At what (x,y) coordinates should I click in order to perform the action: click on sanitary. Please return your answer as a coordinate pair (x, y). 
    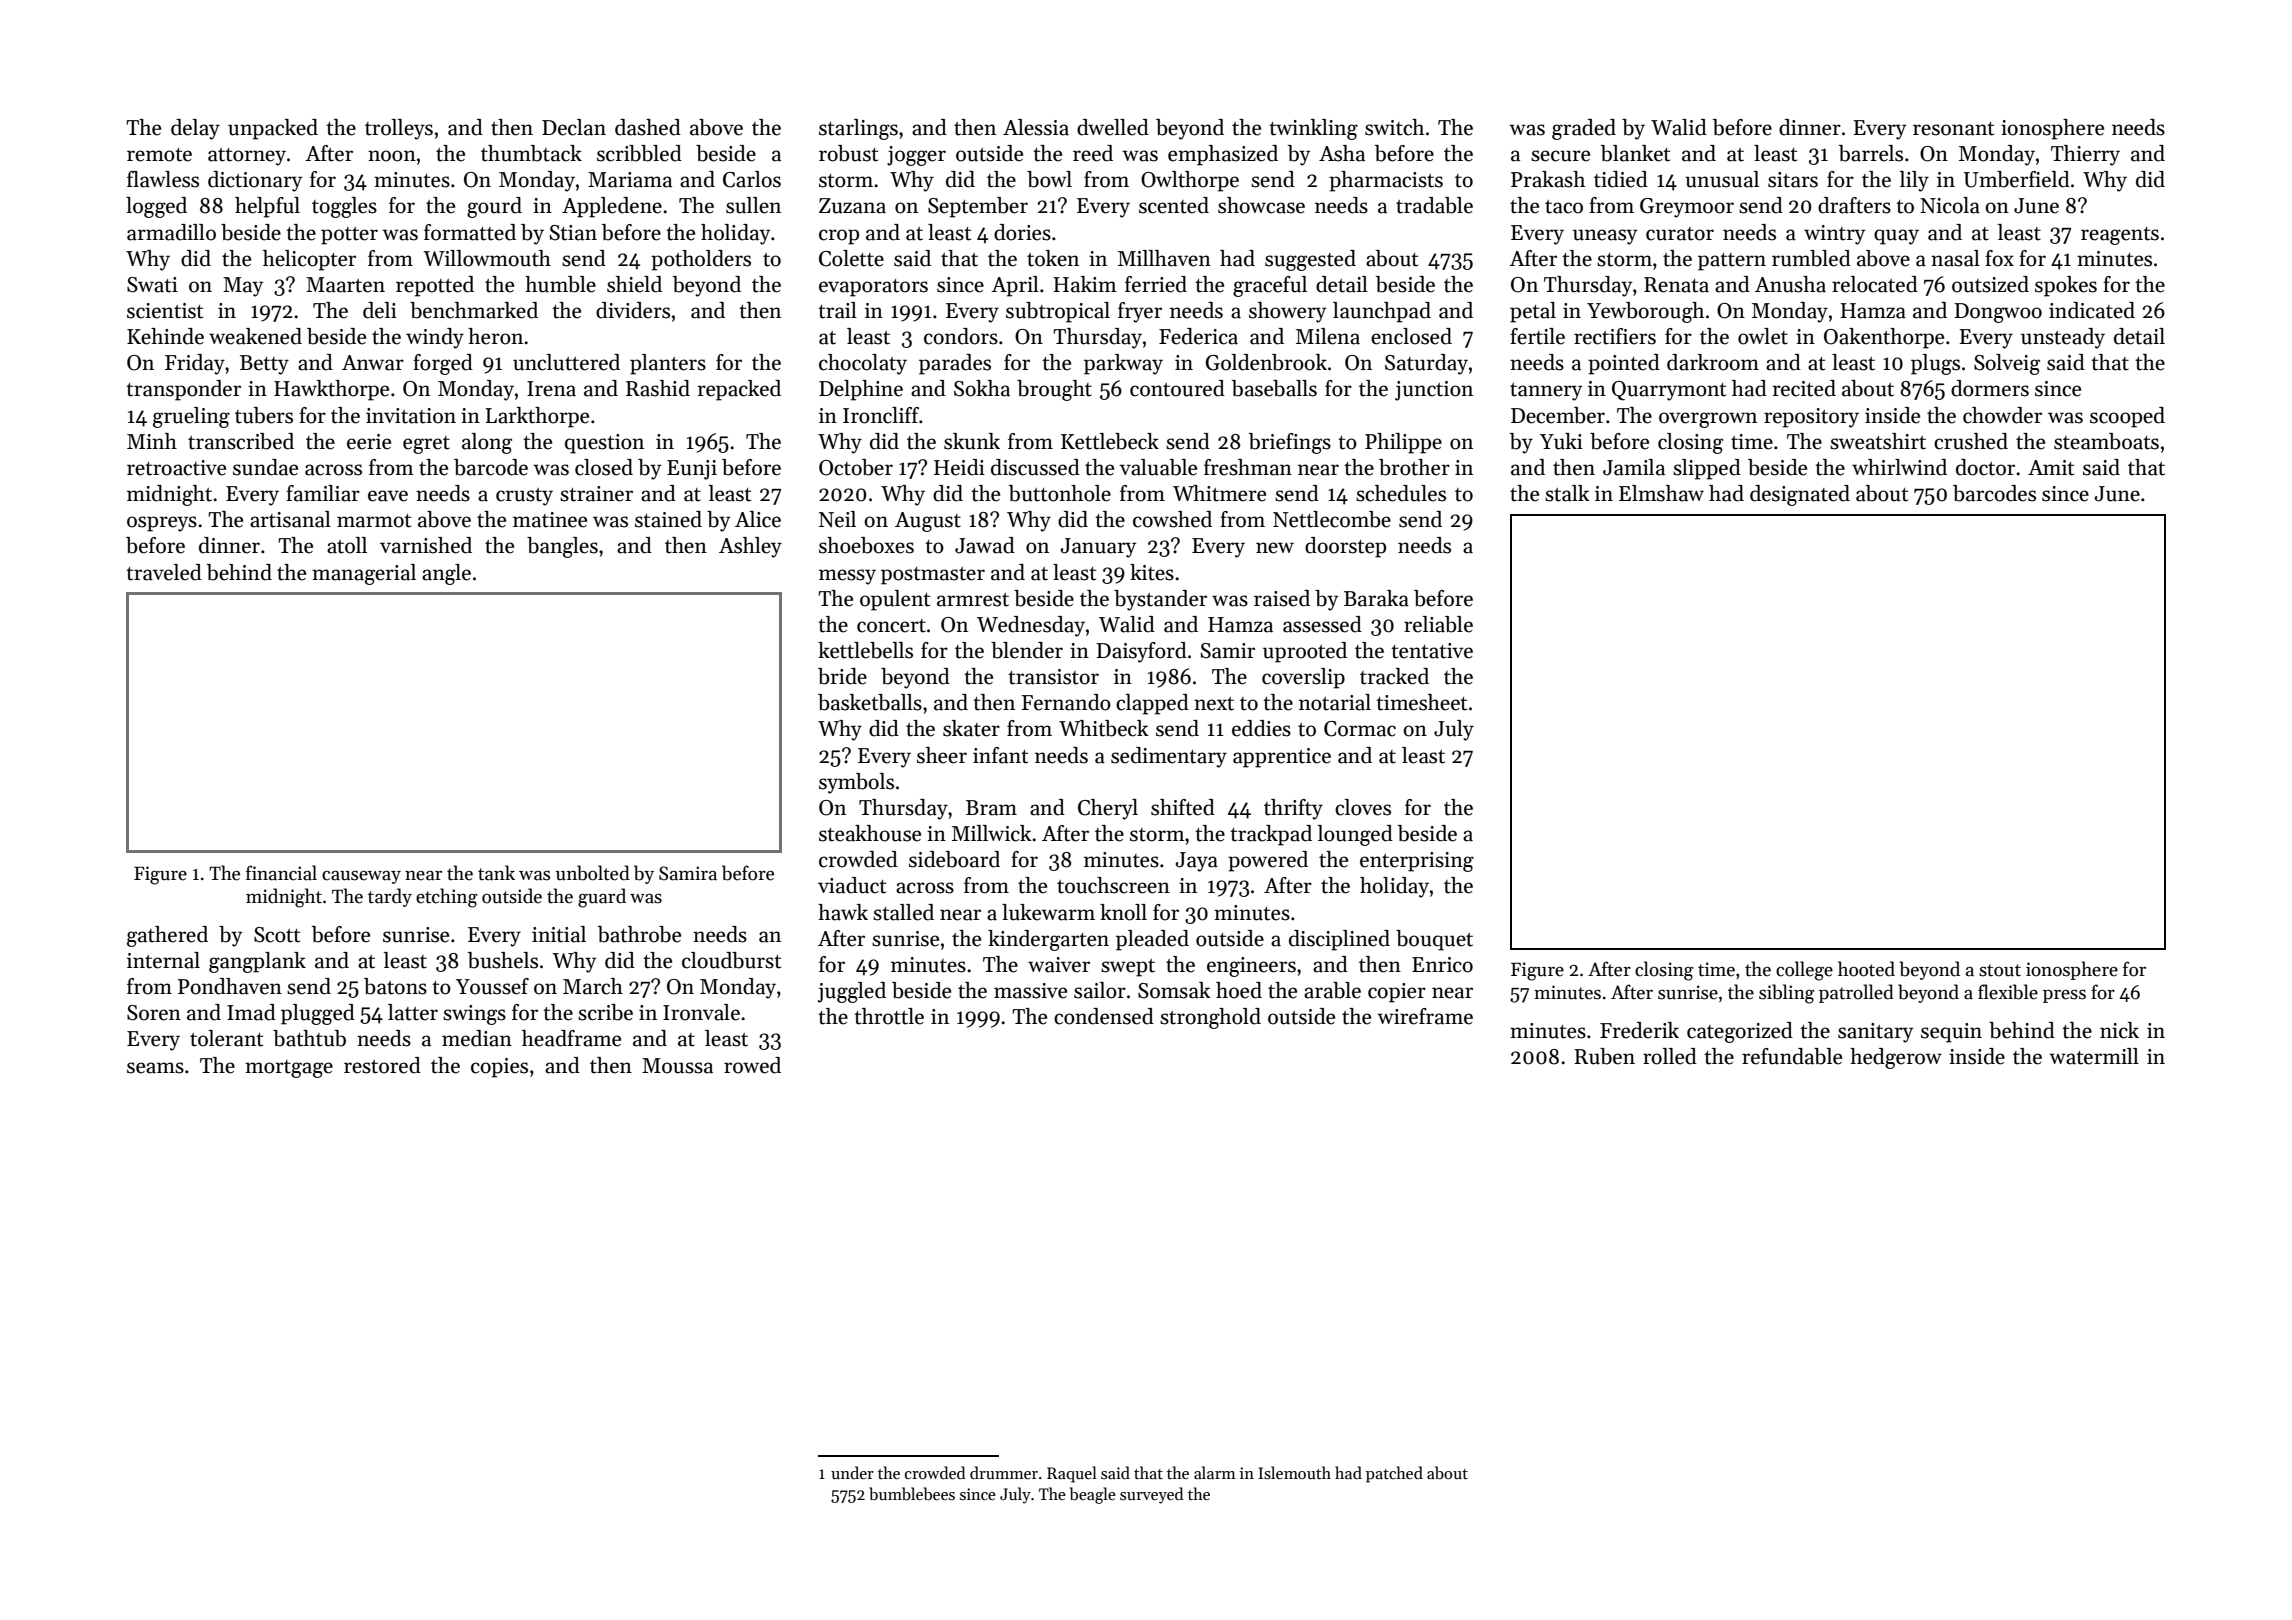
    Looking at the image, I should click on (1875, 1033).
